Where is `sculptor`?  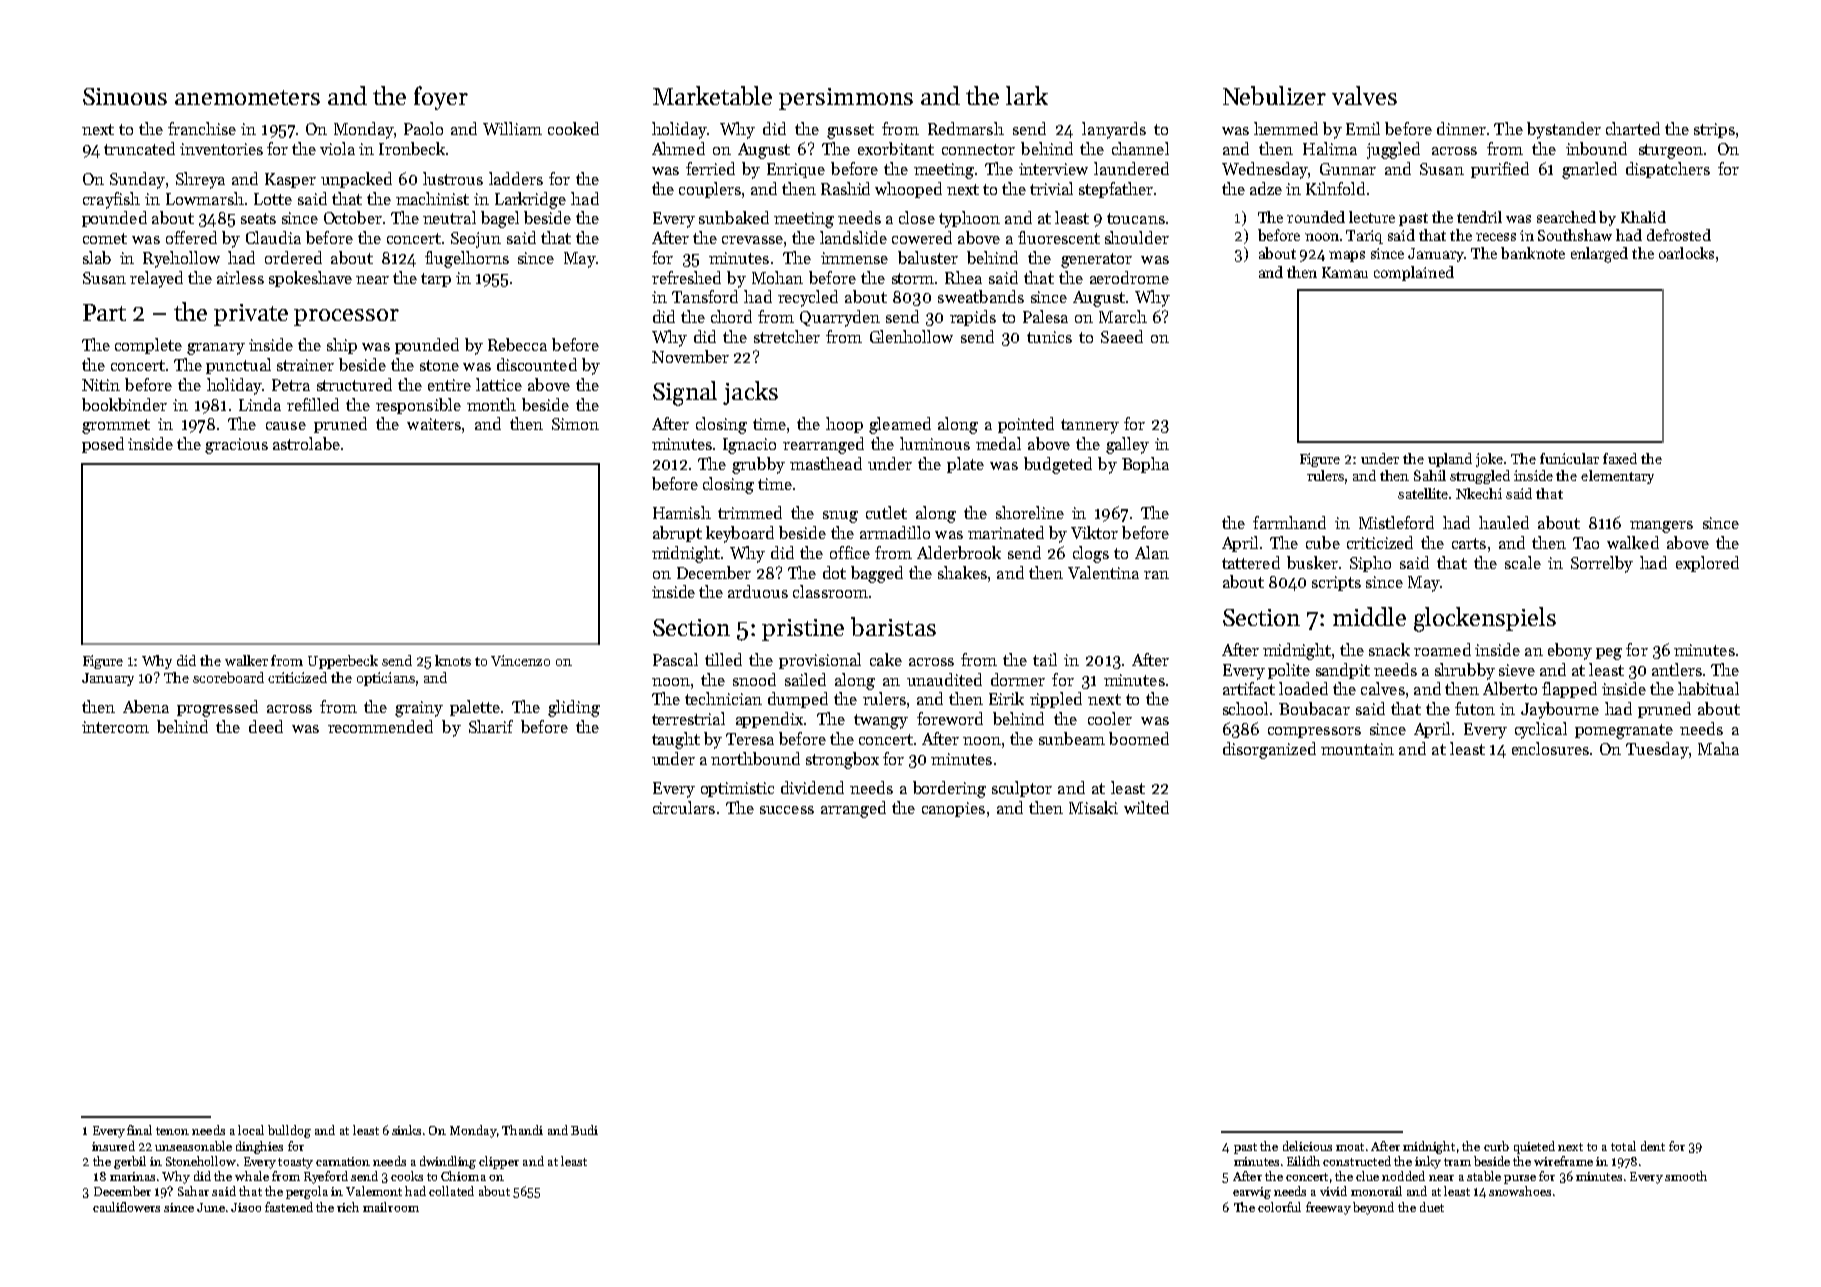
sculptor is located at coordinates (1022, 789).
